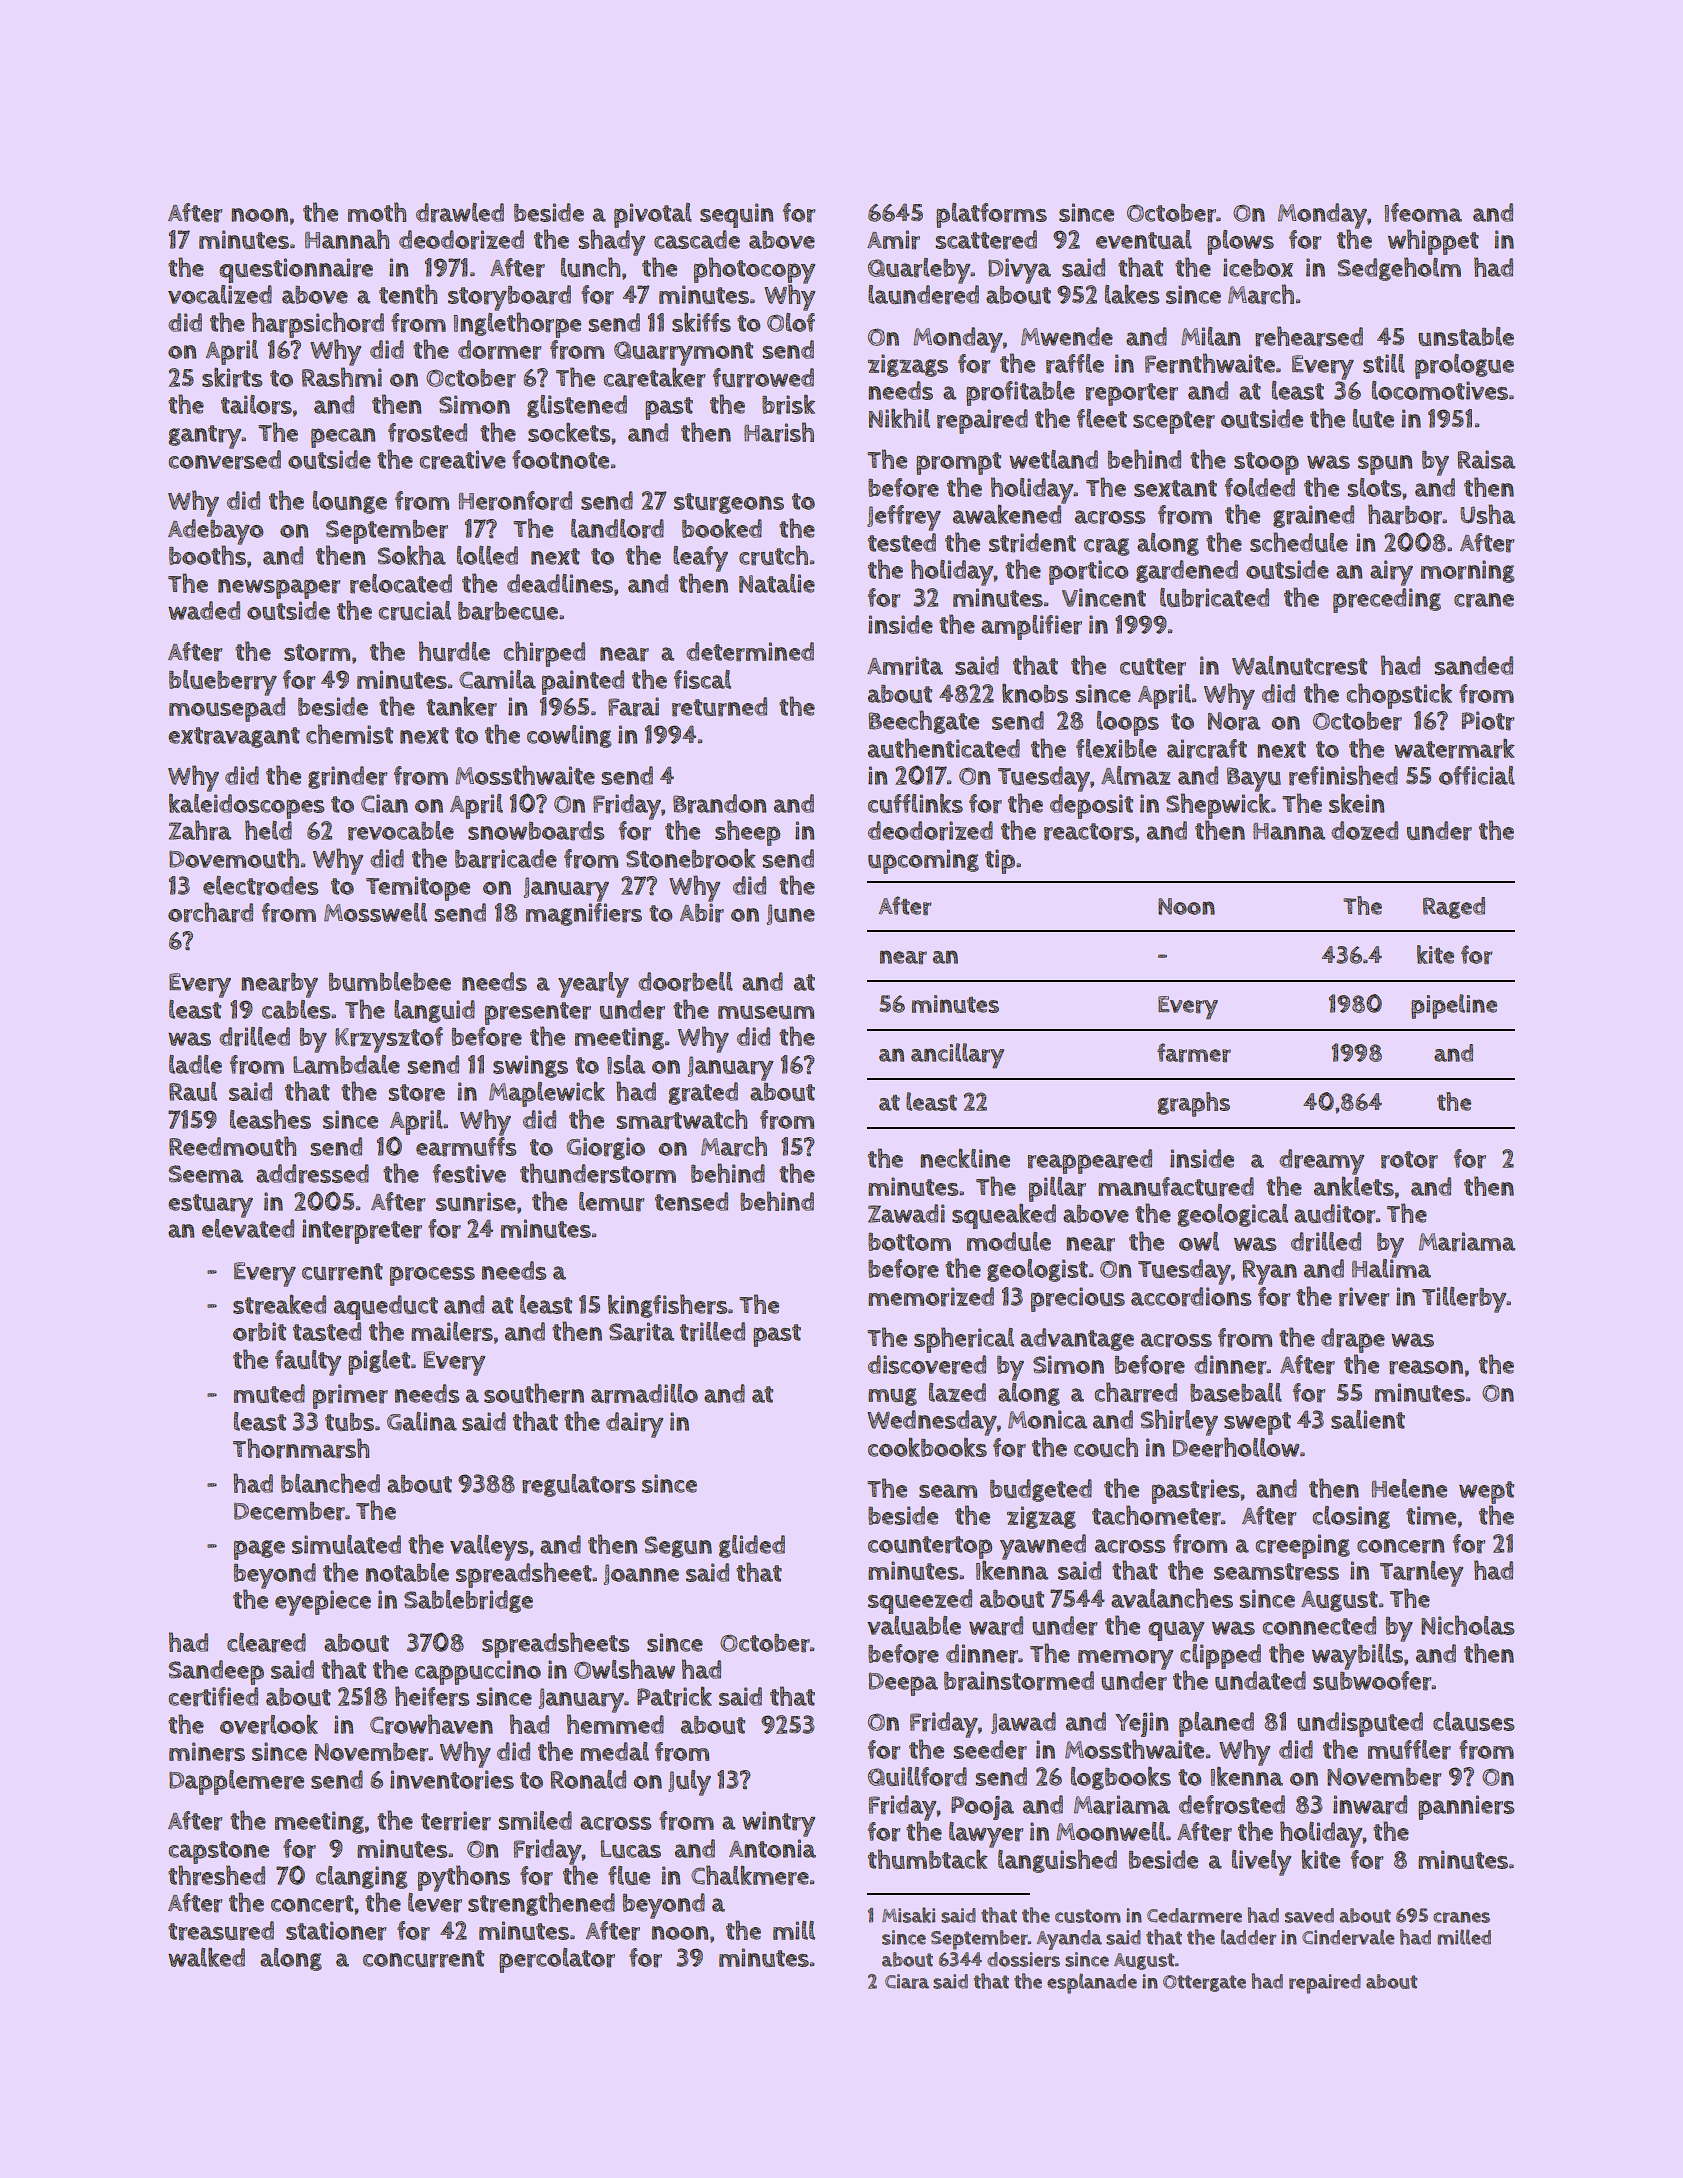 This screenshot has width=1683, height=2178. I want to click on mousepad, so click(227, 709).
